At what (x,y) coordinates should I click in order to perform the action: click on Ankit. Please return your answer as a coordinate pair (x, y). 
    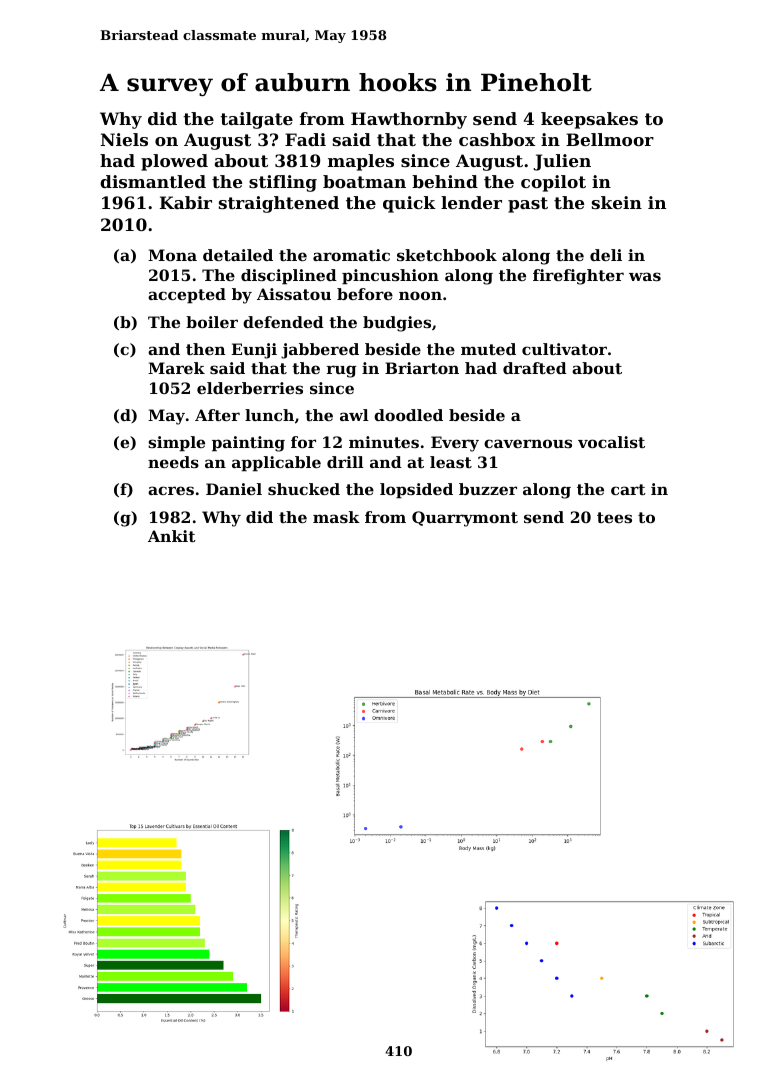
    Looking at the image, I should click on (172, 536).
